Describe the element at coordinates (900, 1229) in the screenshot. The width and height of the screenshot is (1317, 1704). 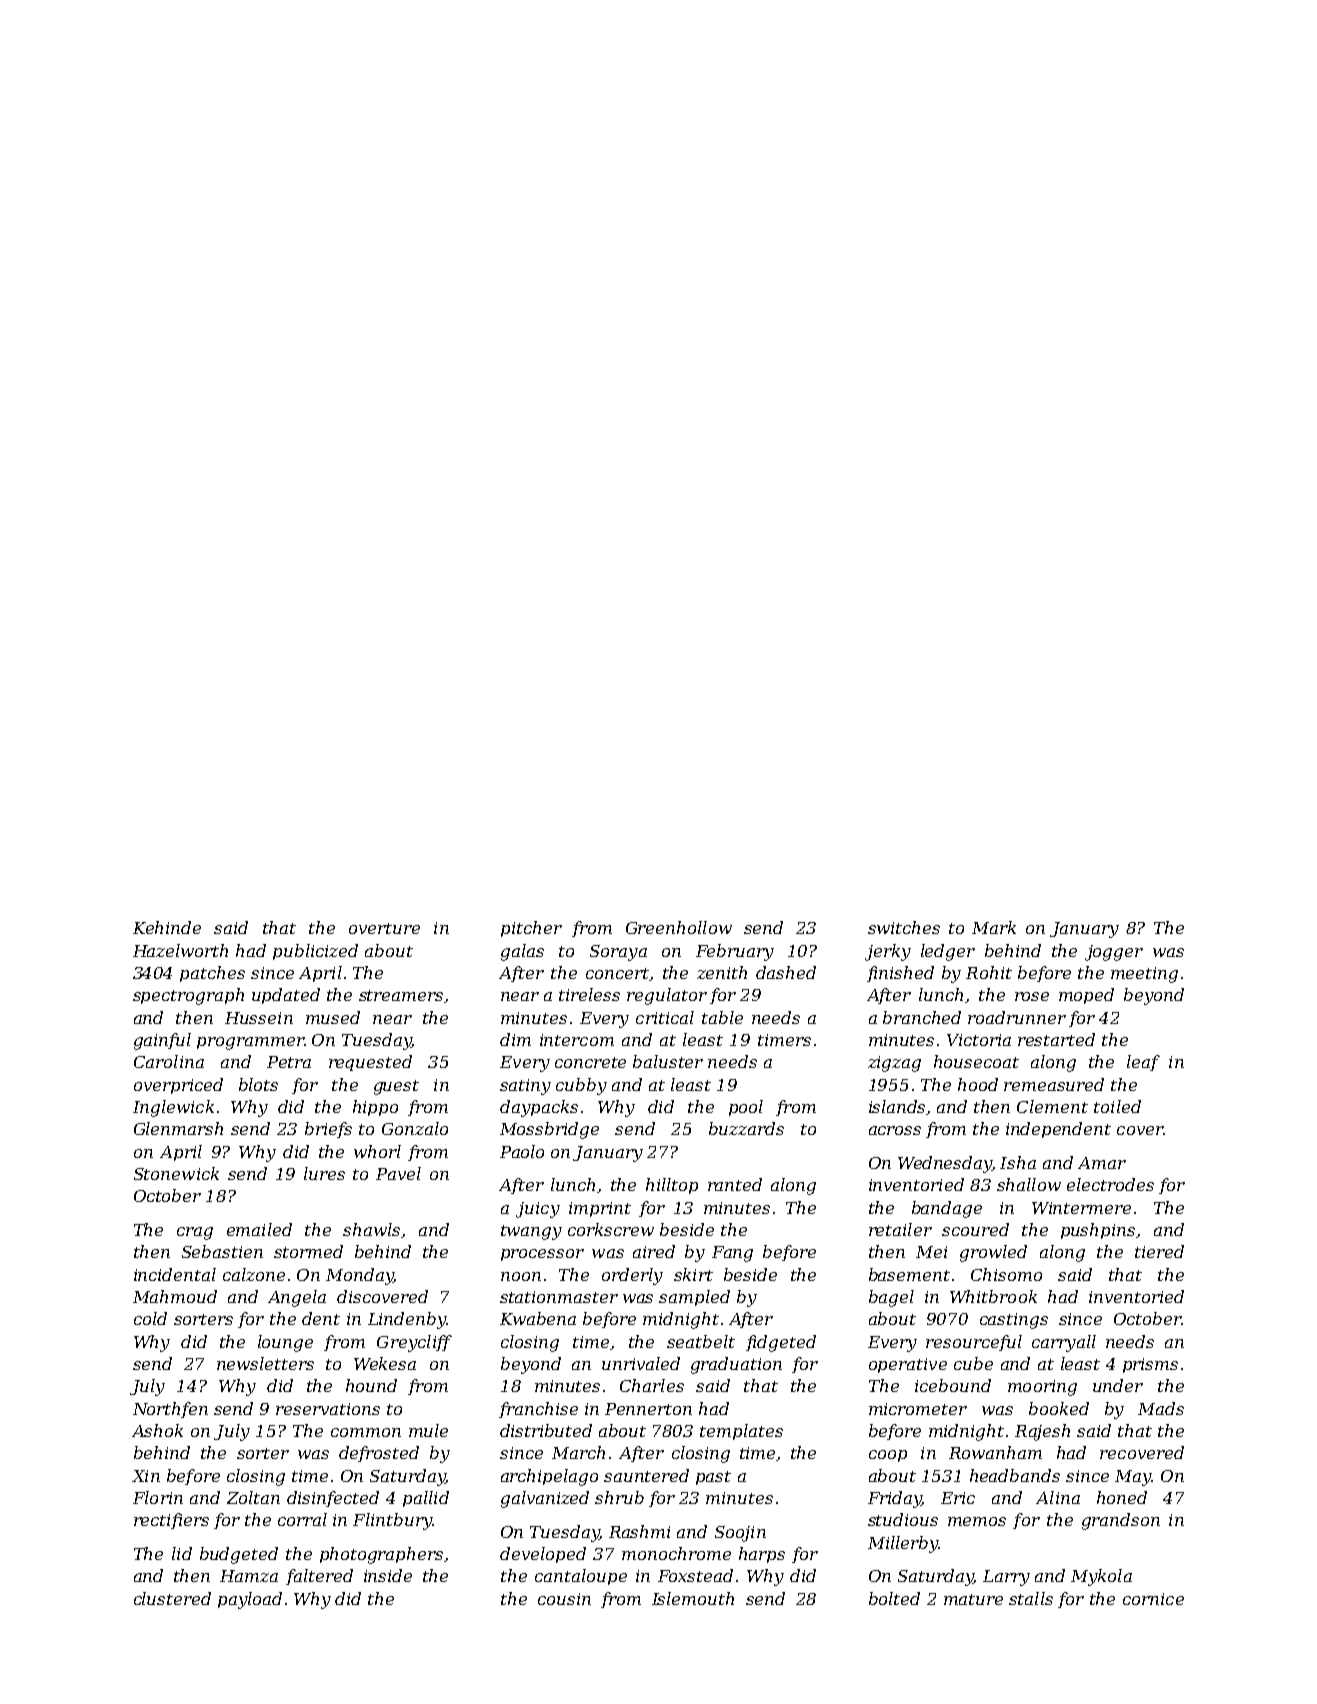
I see `retailer` at that location.
